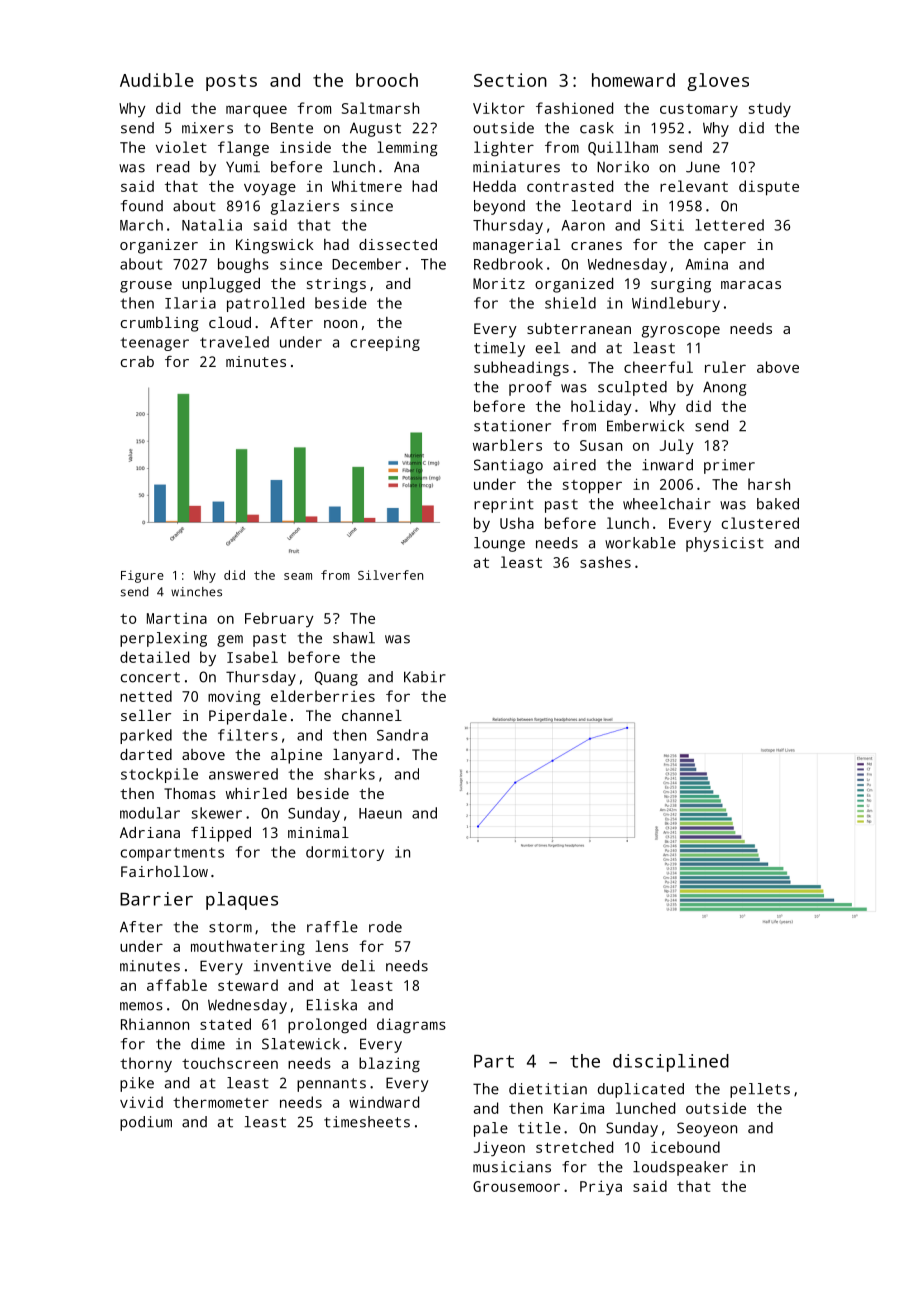 The height and width of the screenshot is (1308, 924). What do you see at coordinates (164, 871) in the screenshot?
I see `Fairhollow` at bounding box center [164, 871].
